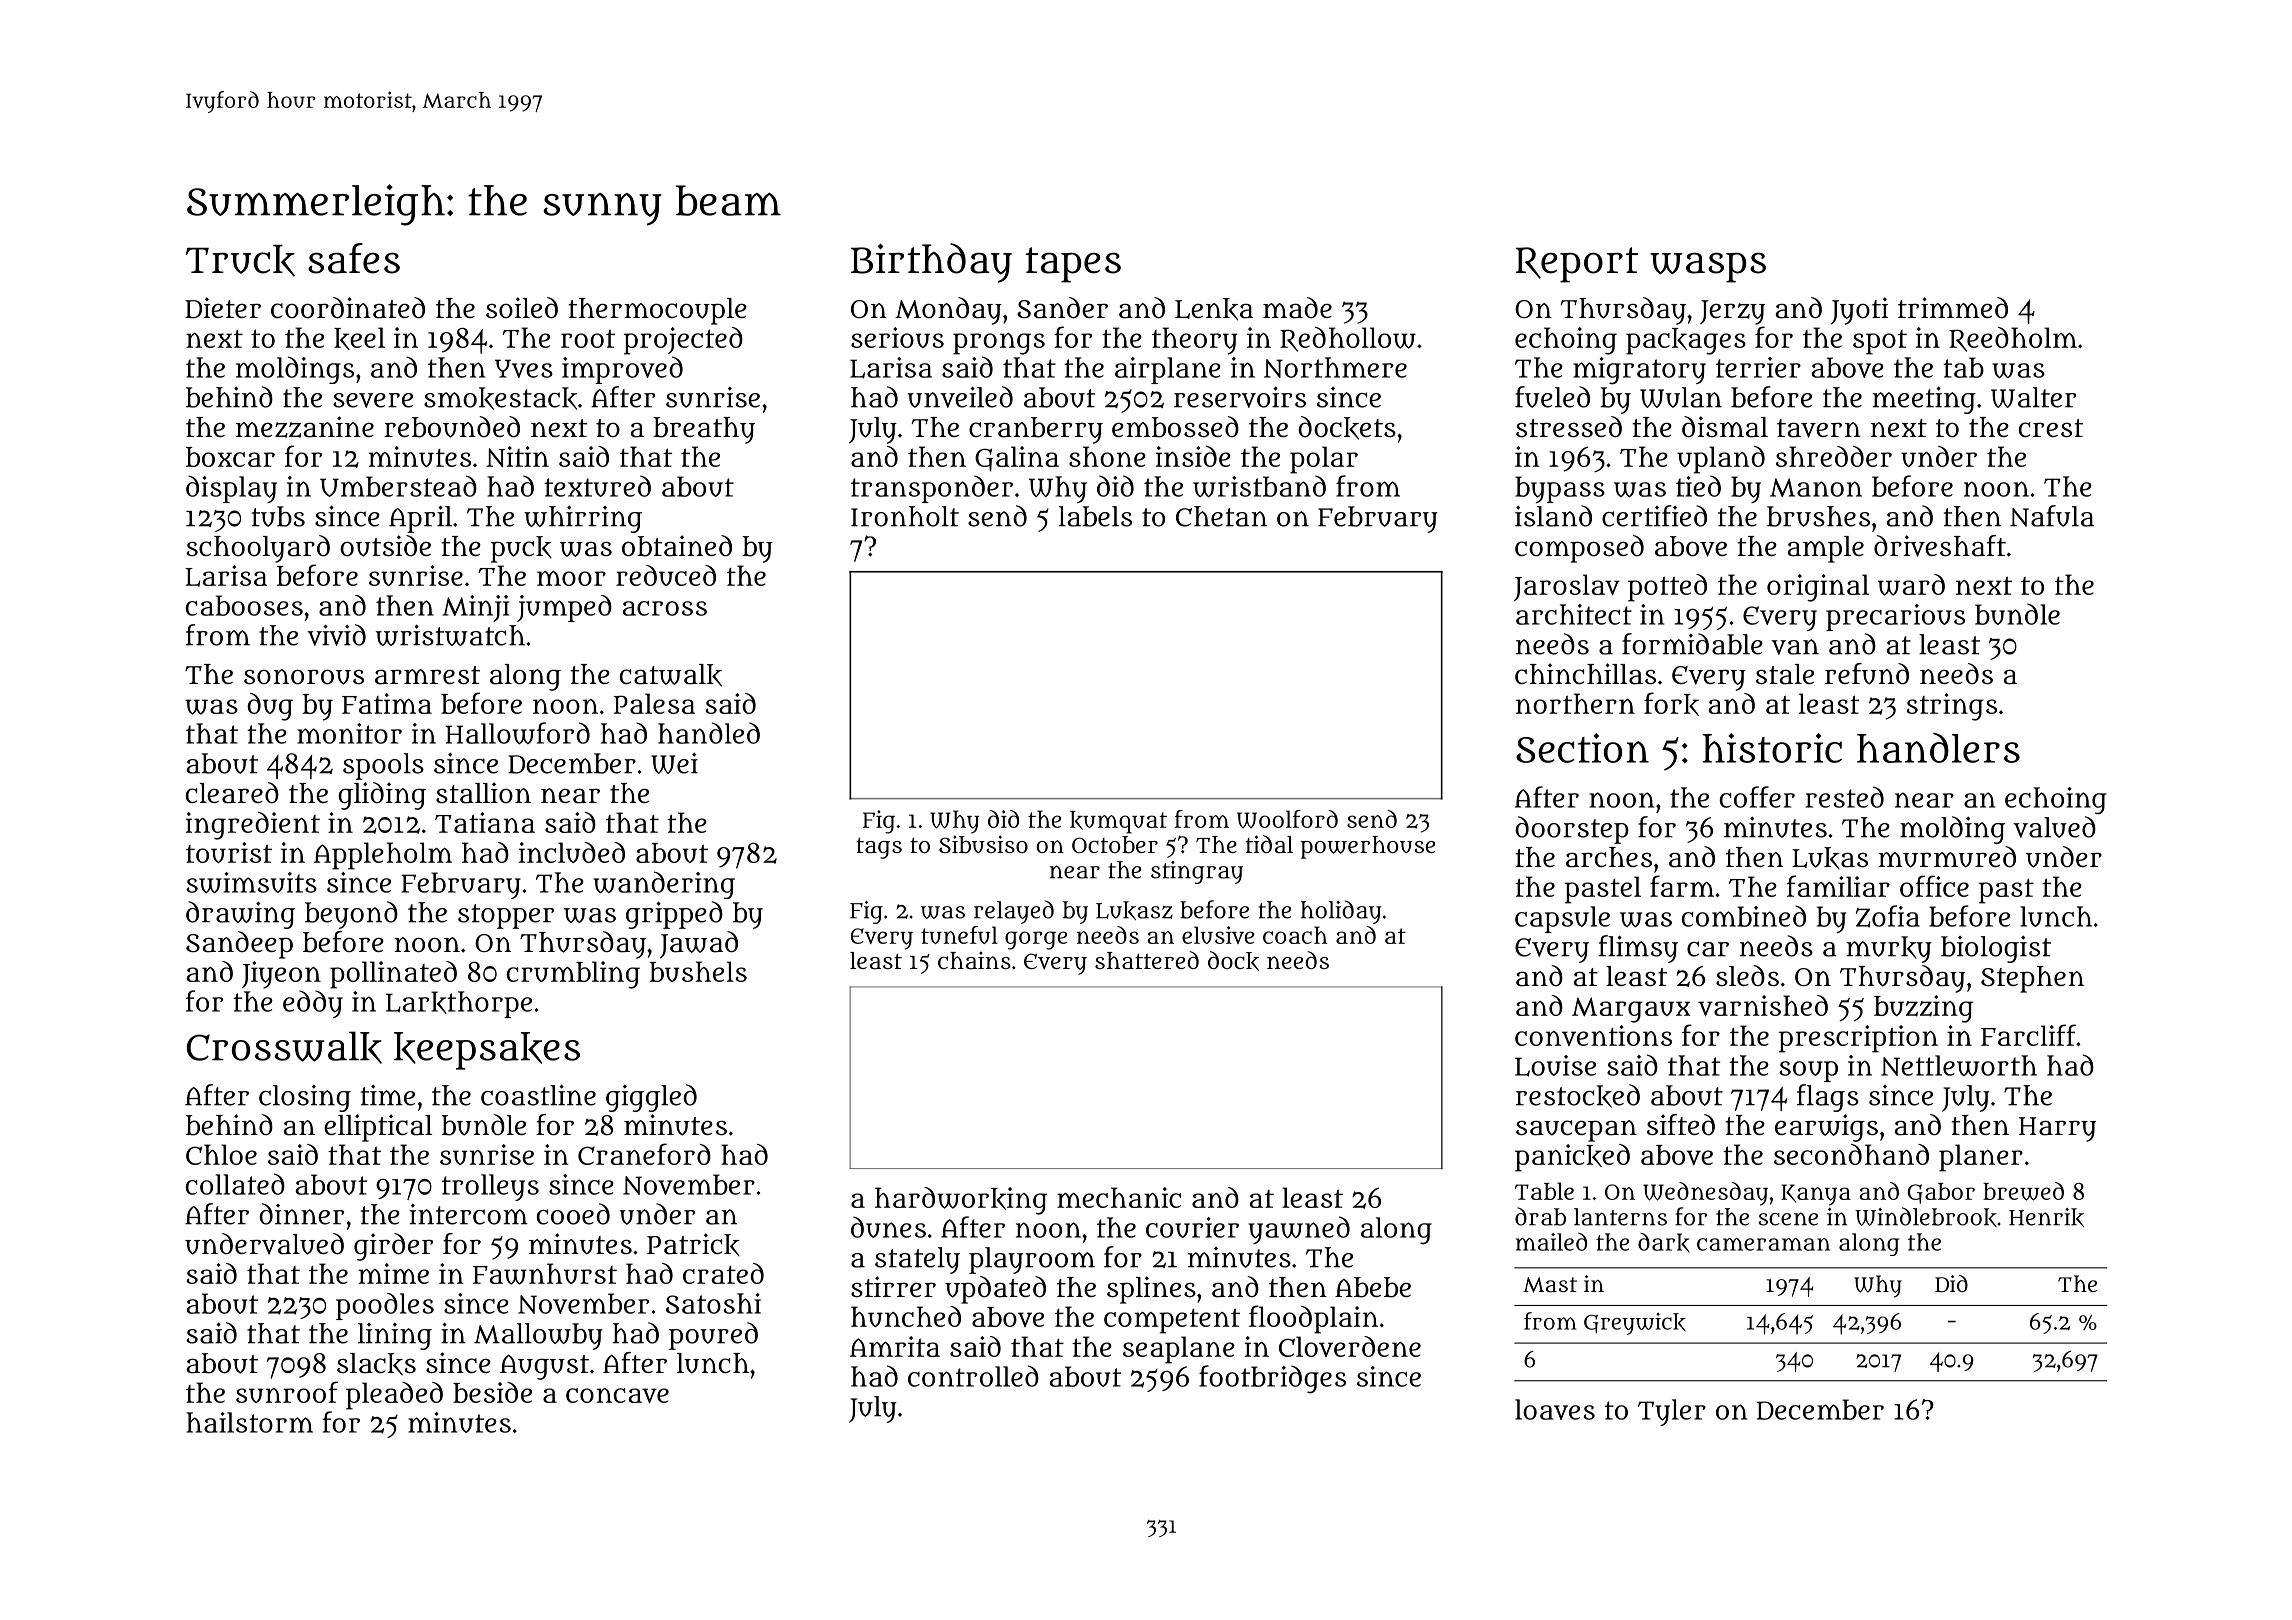  Describe the element at coordinates (1367, 847) in the screenshot. I see `powerhouse` at that location.
